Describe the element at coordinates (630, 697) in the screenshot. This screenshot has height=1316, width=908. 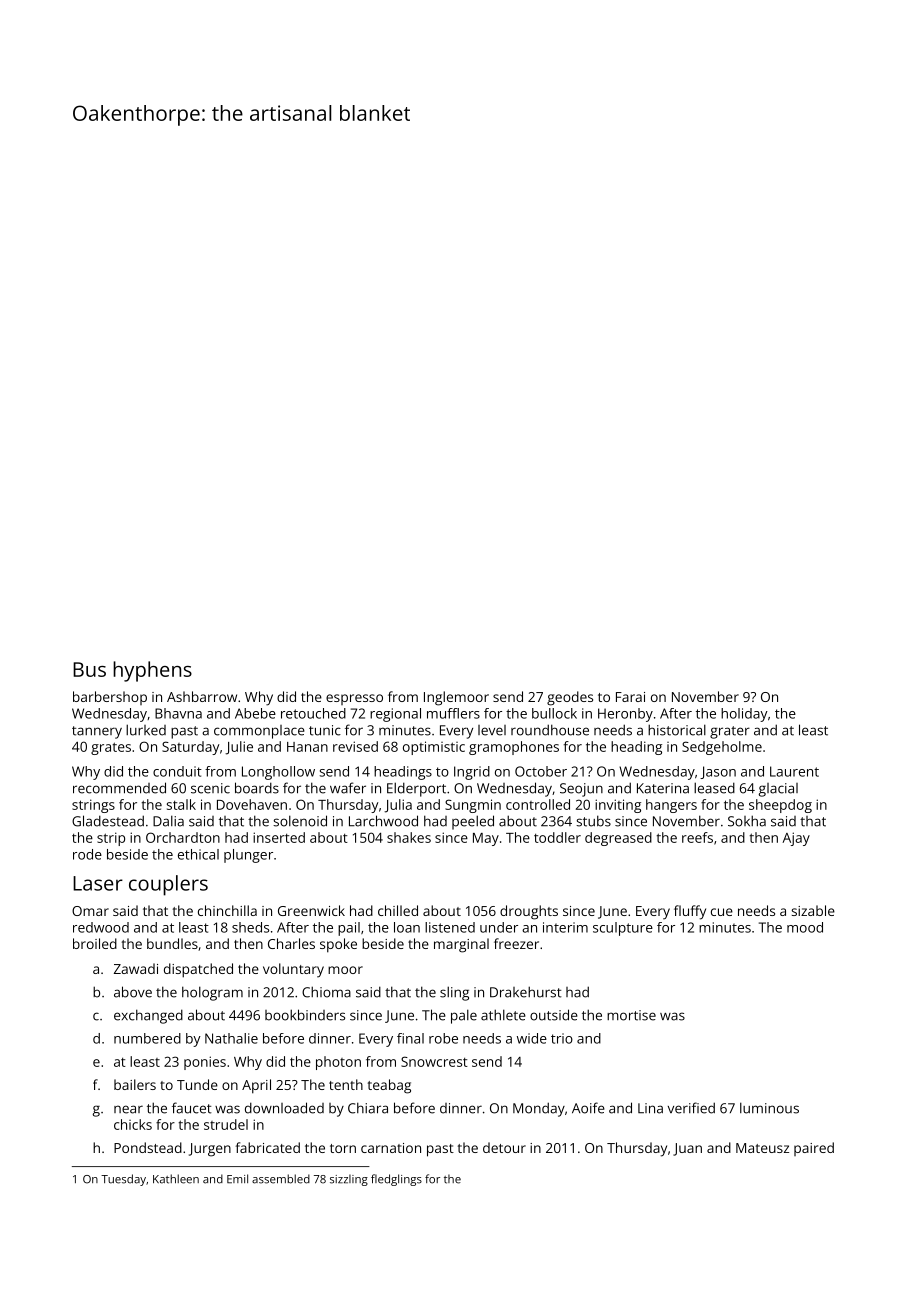
I see `Farai` at that location.
